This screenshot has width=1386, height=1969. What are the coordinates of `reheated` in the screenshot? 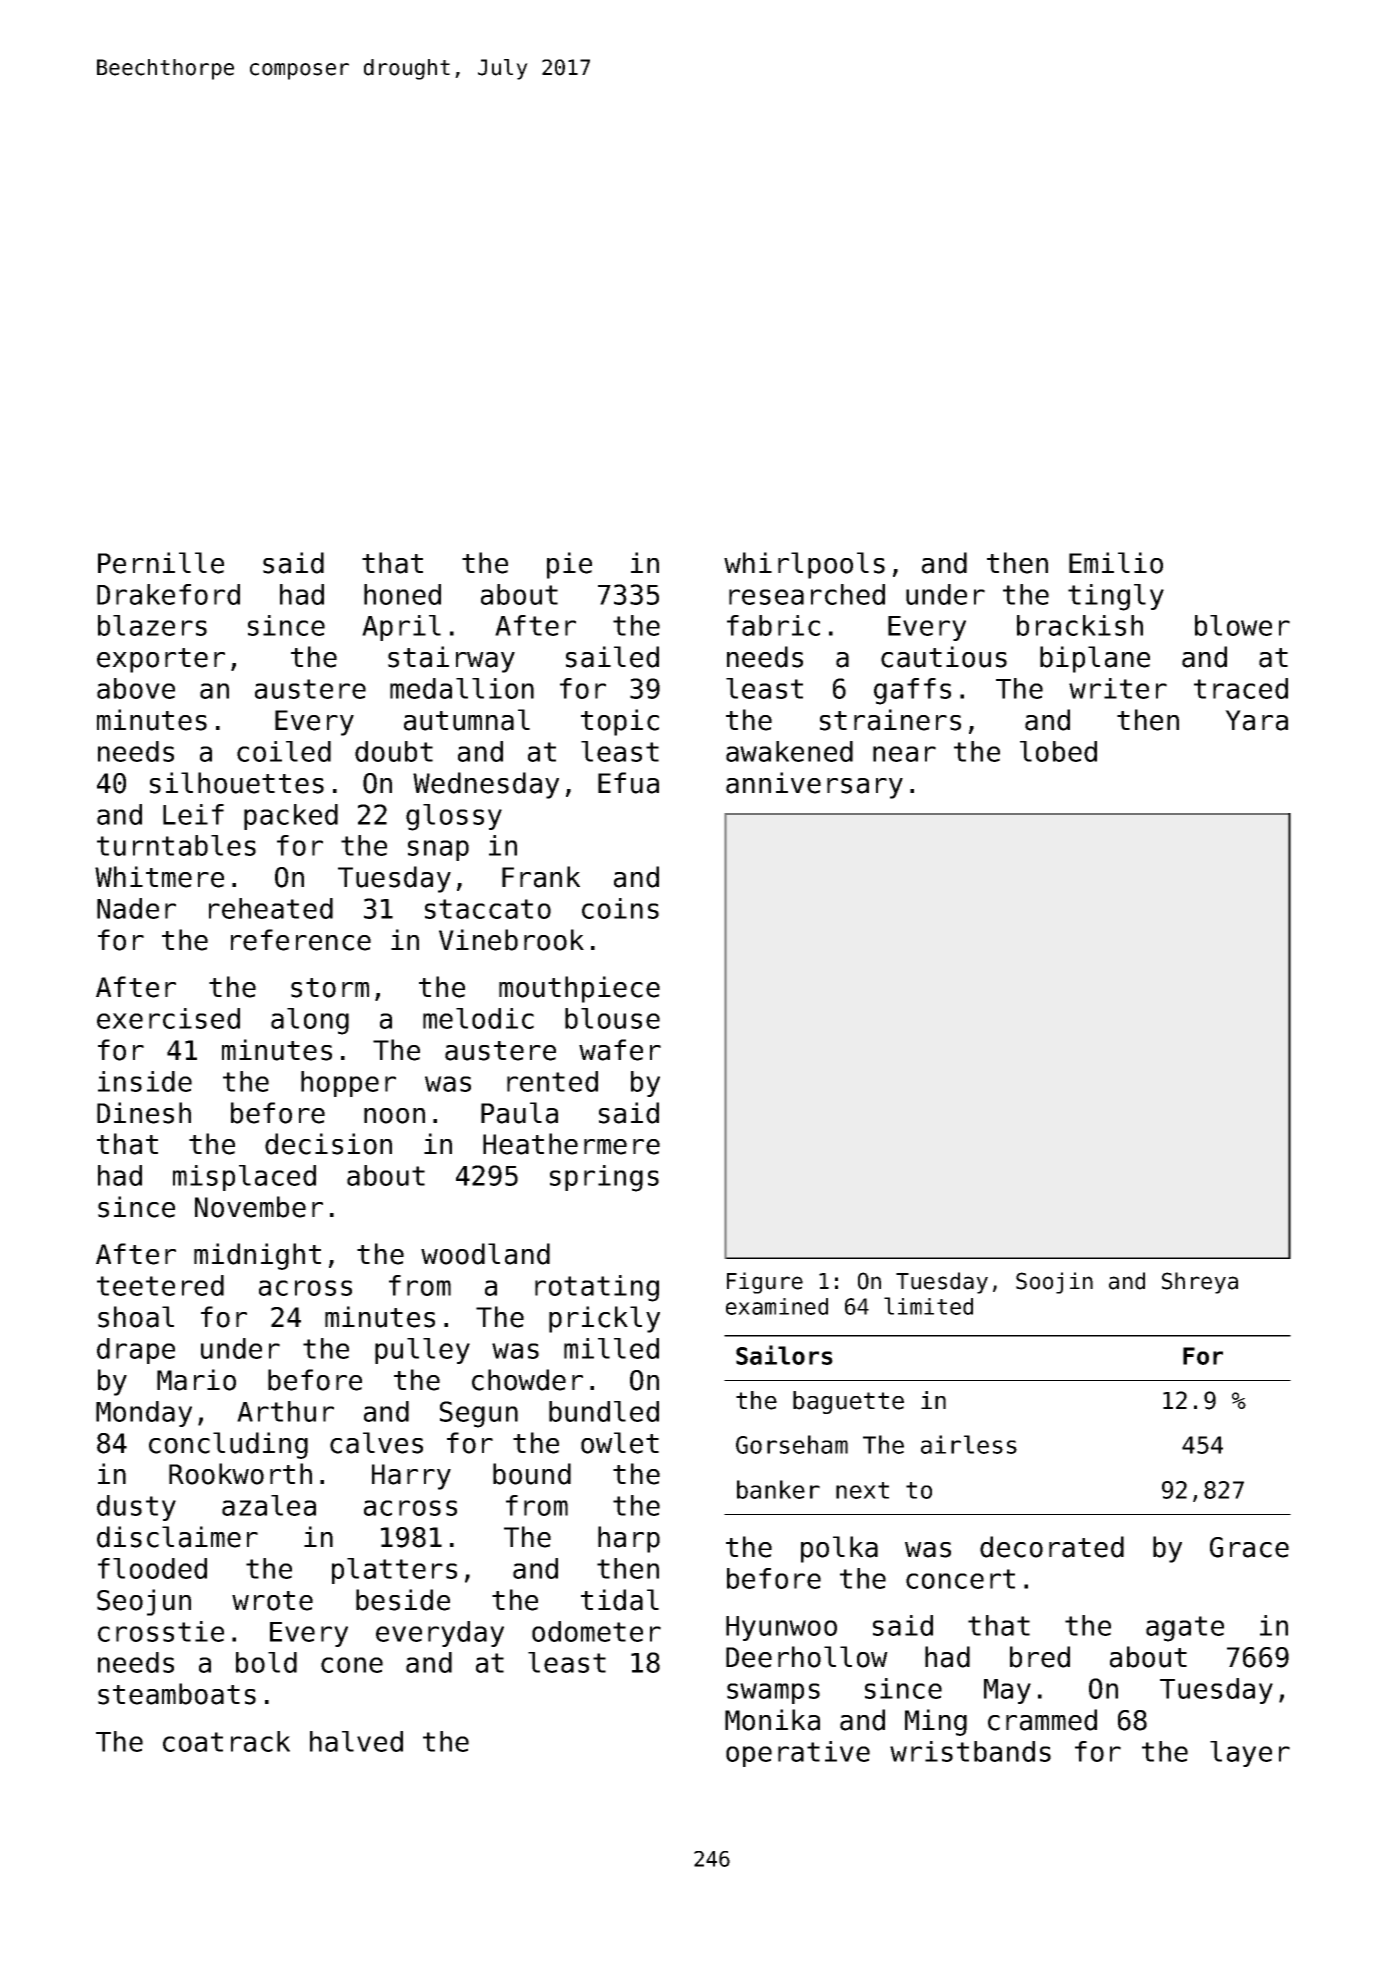 It's located at (271, 908).
